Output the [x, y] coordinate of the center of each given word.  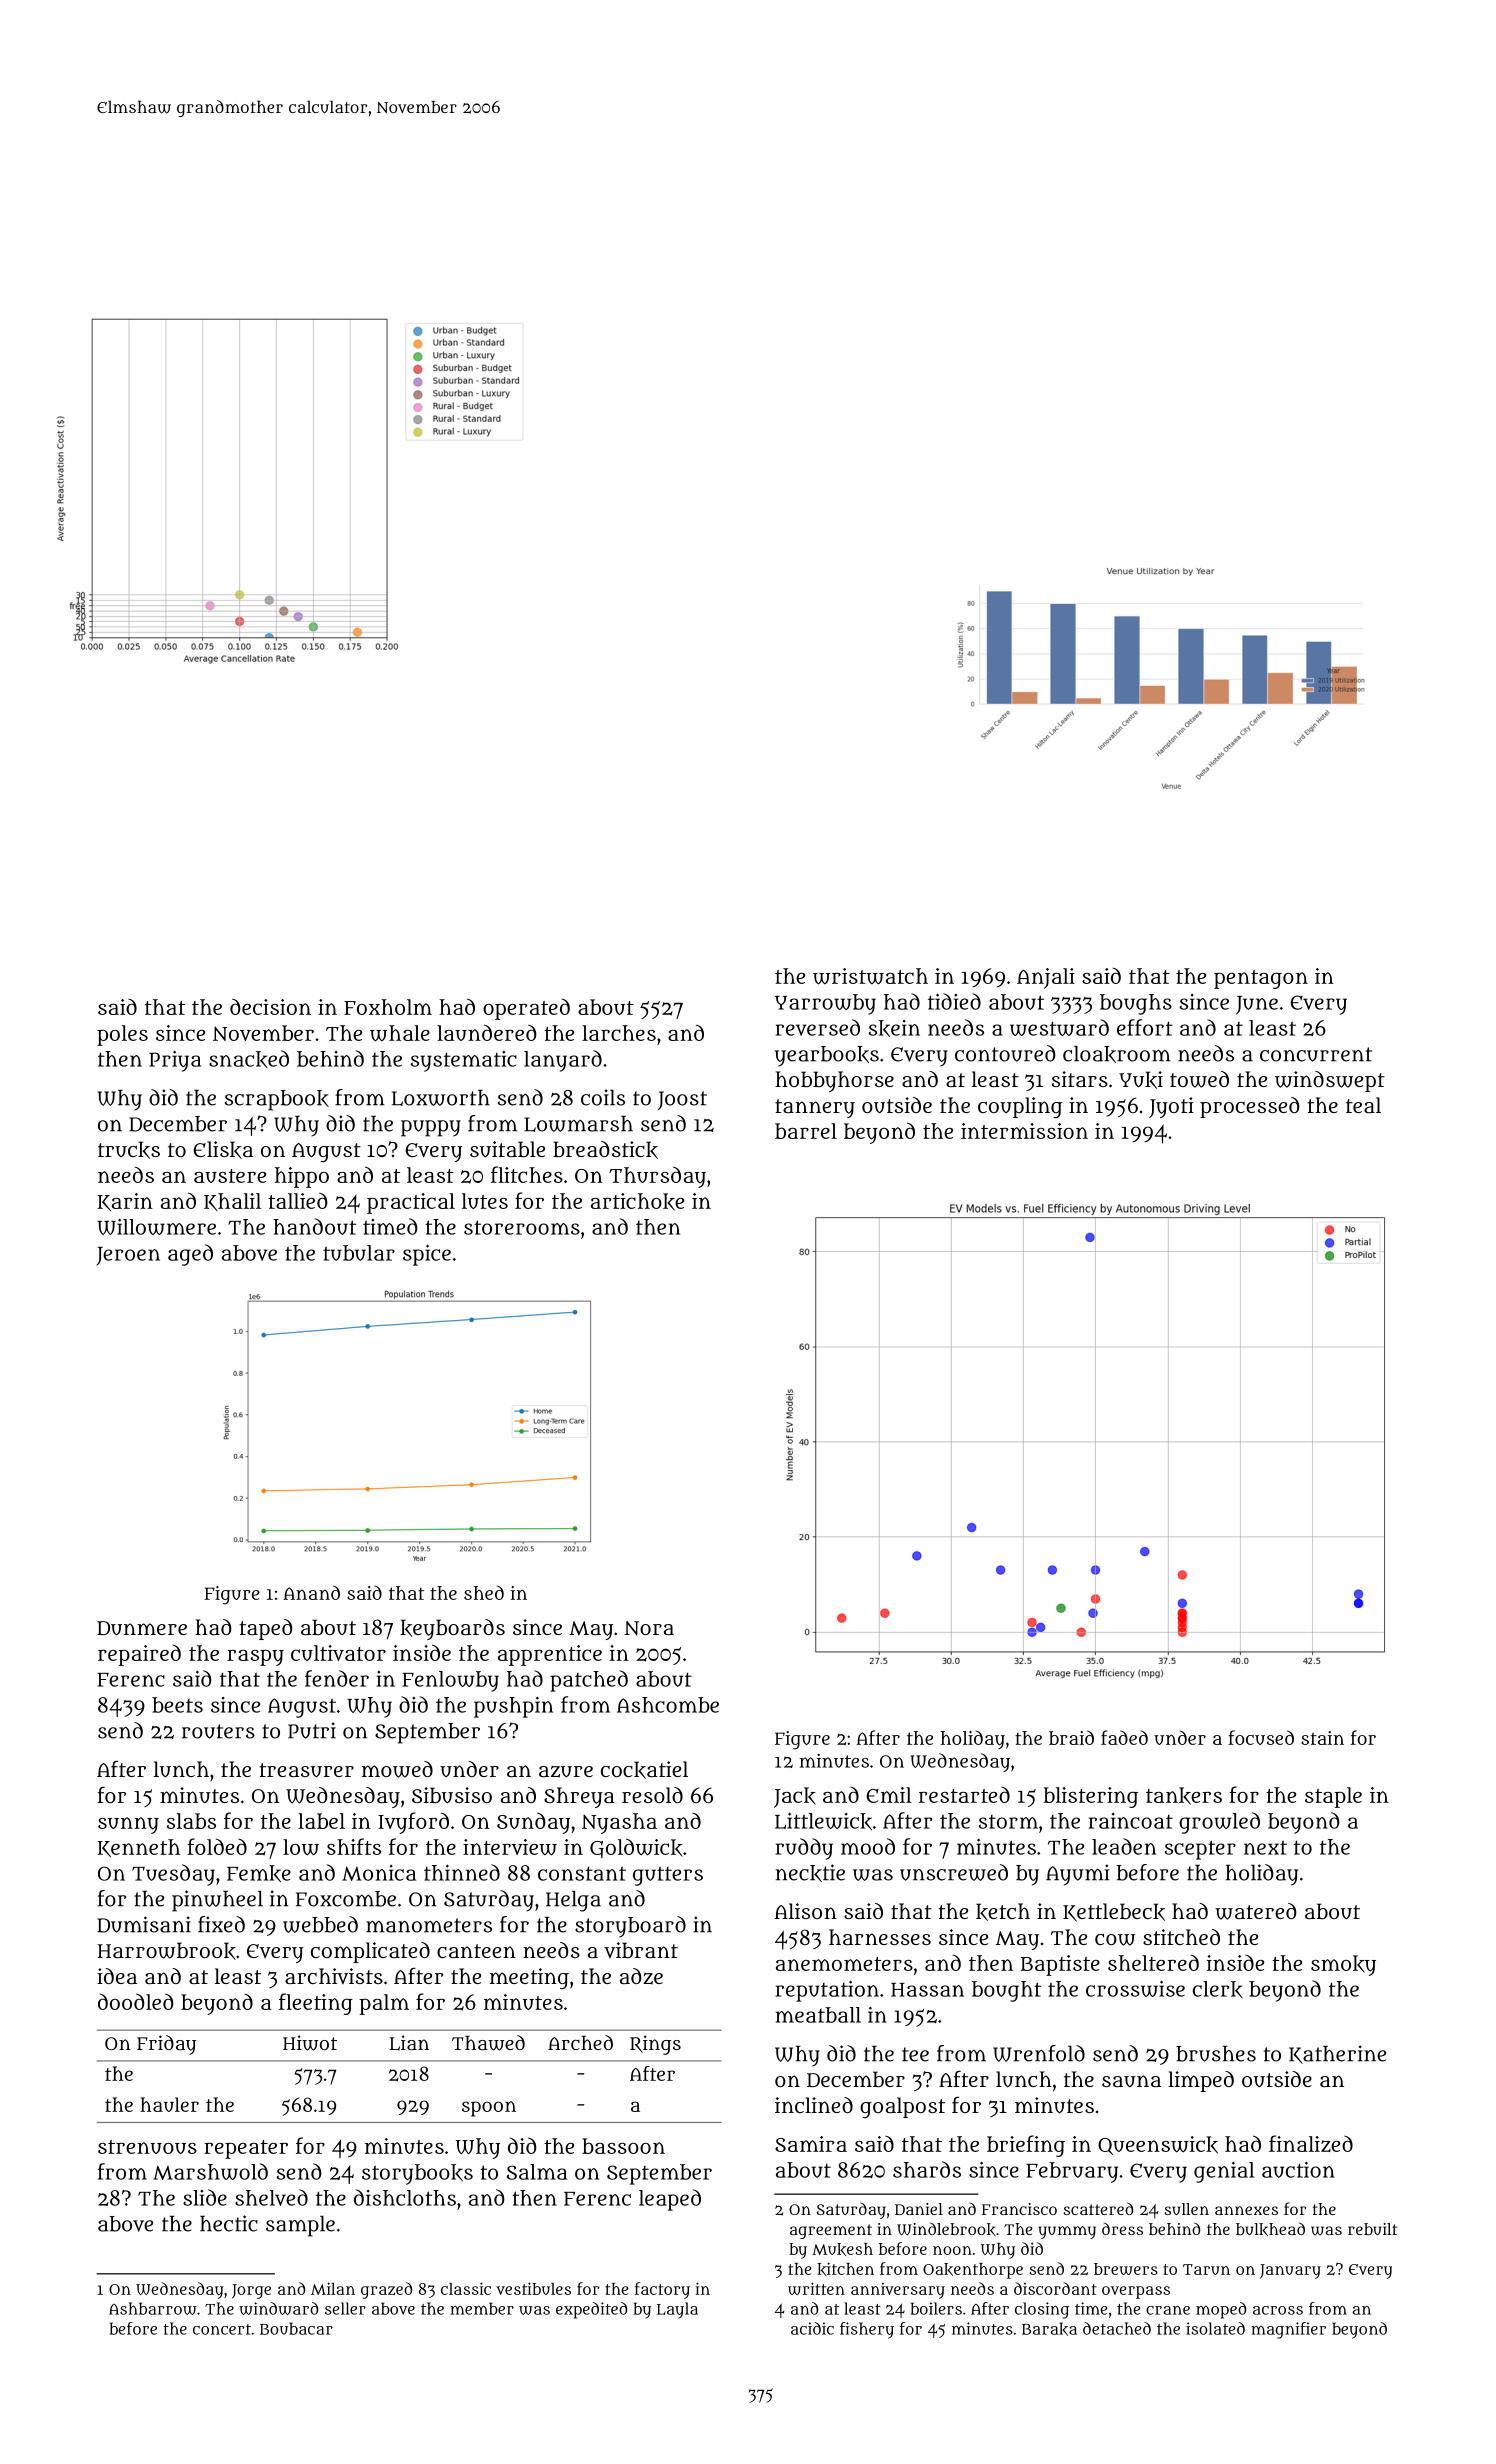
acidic [812, 2328]
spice [427, 1255]
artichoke [637, 1202]
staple [1333, 1797]
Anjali [1046, 978]
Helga [573, 1901]
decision [270, 1006]
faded [1124, 1737]
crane [1168, 2310]
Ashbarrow [153, 2308]
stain [1322, 1738]
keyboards [453, 1629]
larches [619, 1033]
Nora [649, 1628]
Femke [259, 1873]
